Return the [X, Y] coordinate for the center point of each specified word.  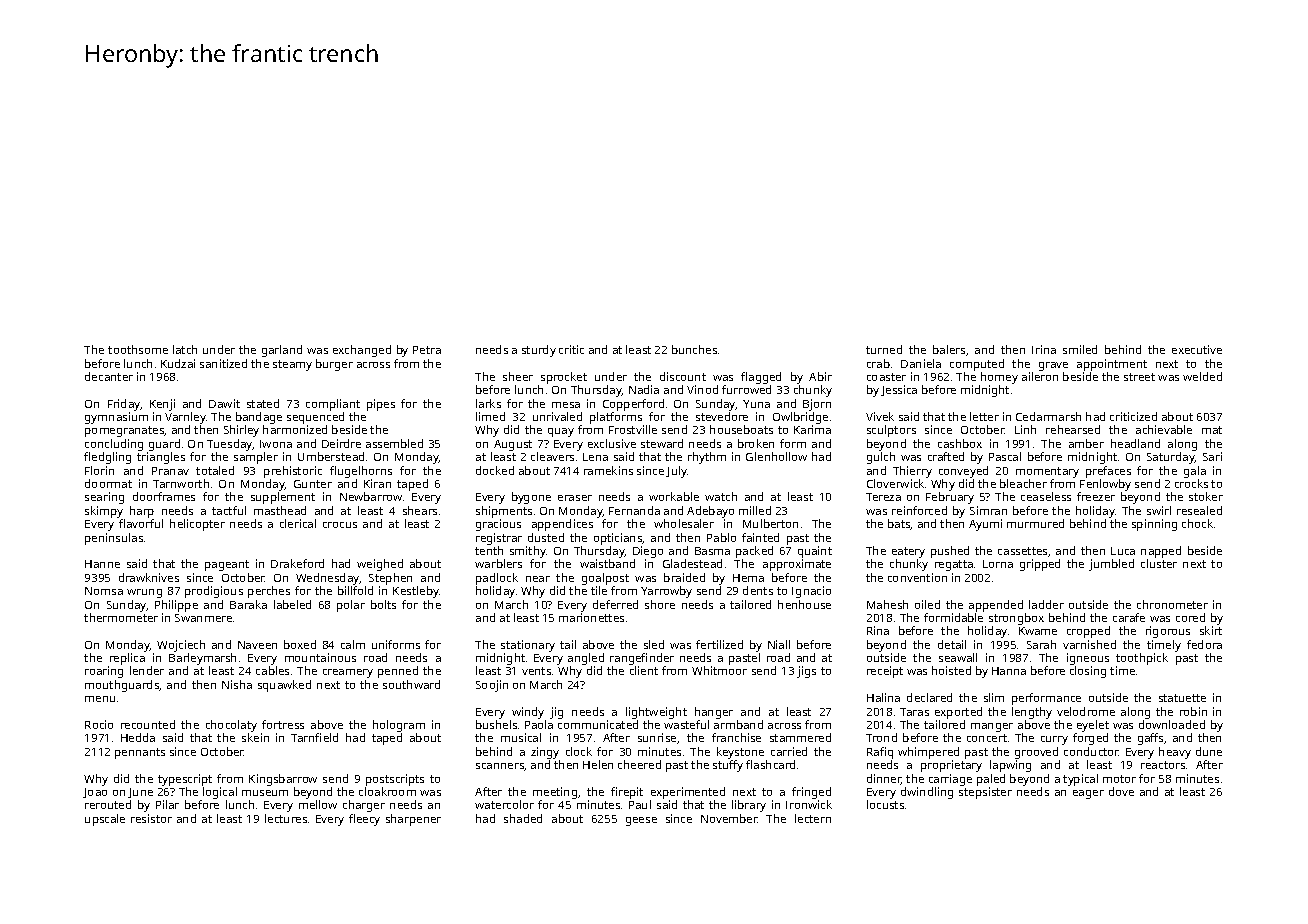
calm [353, 644]
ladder [1046, 604]
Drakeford [297, 563]
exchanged [362, 351]
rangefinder [642, 659]
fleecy [364, 820]
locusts [885, 804]
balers [949, 349]
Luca [1123, 551]
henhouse [804, 604]
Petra [427, 350]
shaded [523, 818]
